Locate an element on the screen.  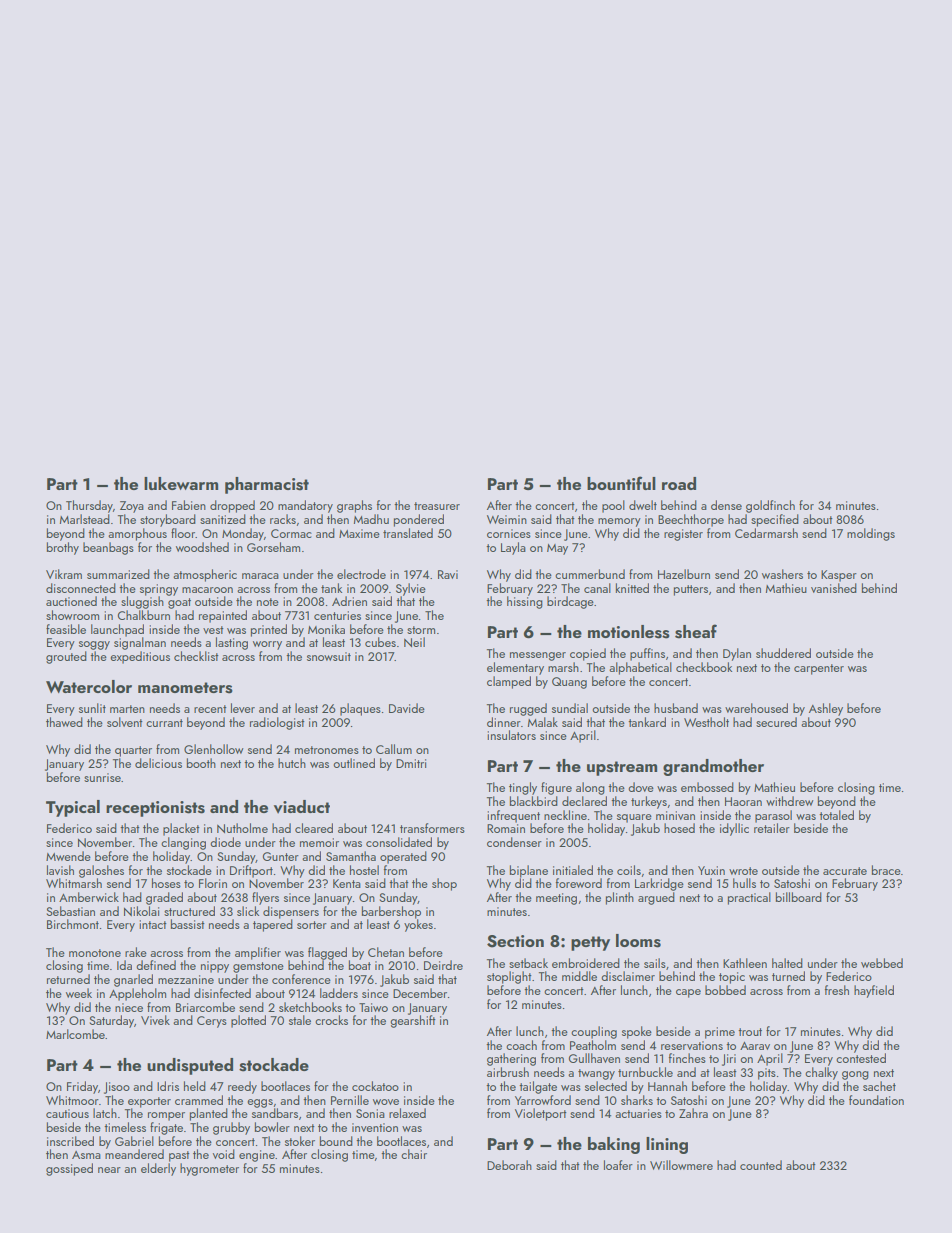
brothy is located at coordinates (63, 548).
